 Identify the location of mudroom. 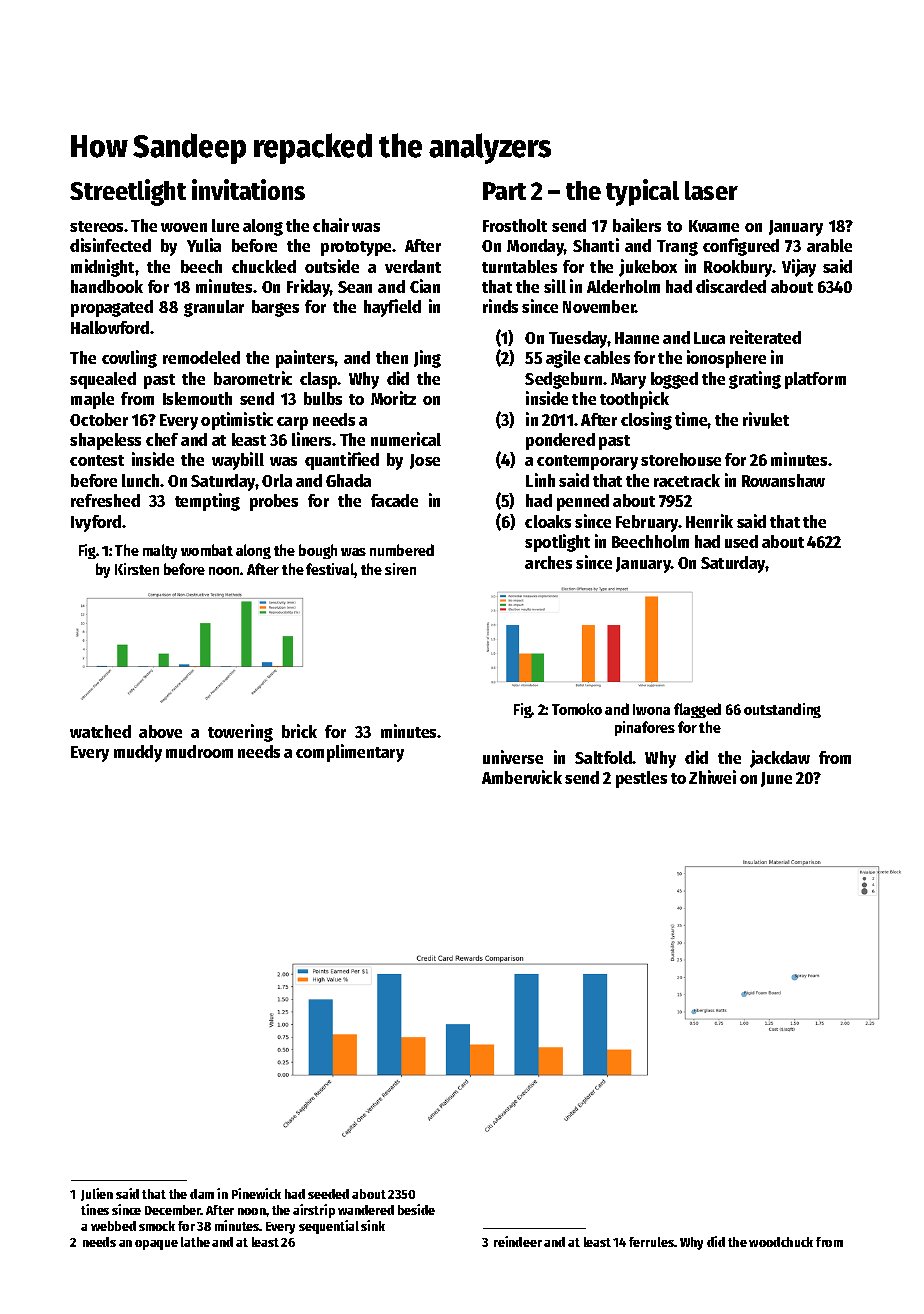
(199, 751).
